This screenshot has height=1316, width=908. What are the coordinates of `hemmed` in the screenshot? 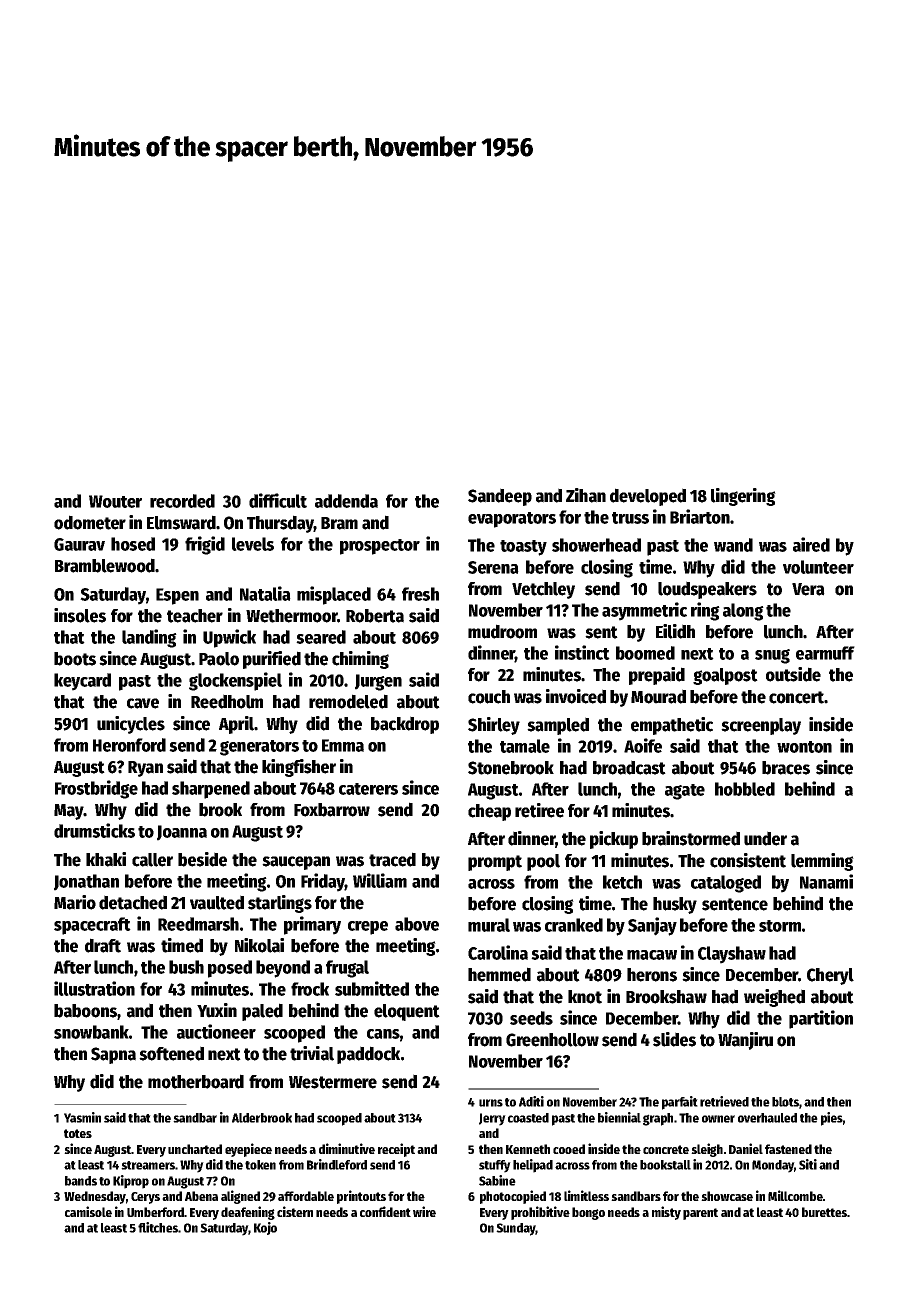 It's located at (499, 974).
